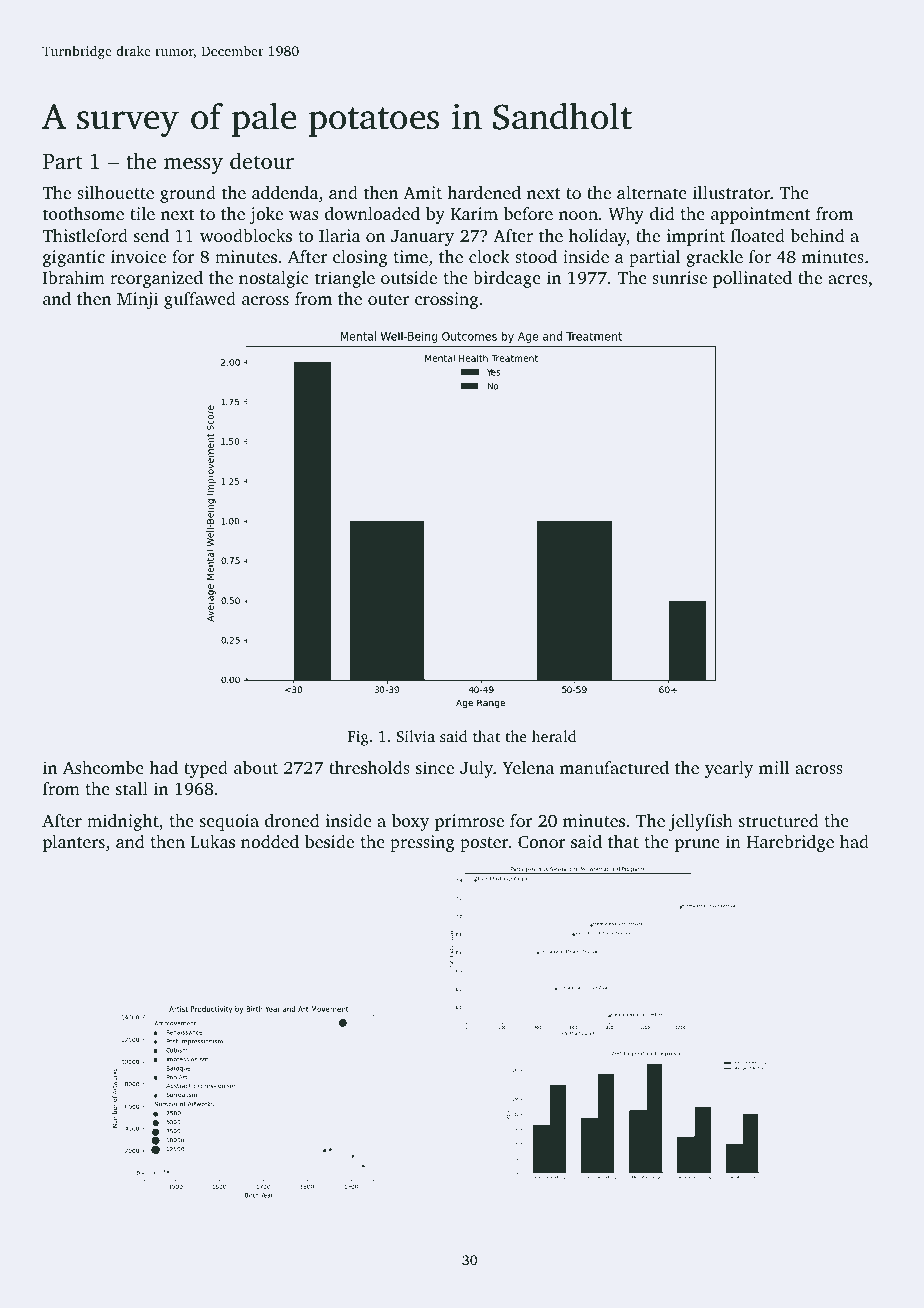 Image resolution: width=924 pixels, height=1308 pixels. Describe the element at coordinates (415, 736) in the screenshot. I see `Silvia` at that location.
